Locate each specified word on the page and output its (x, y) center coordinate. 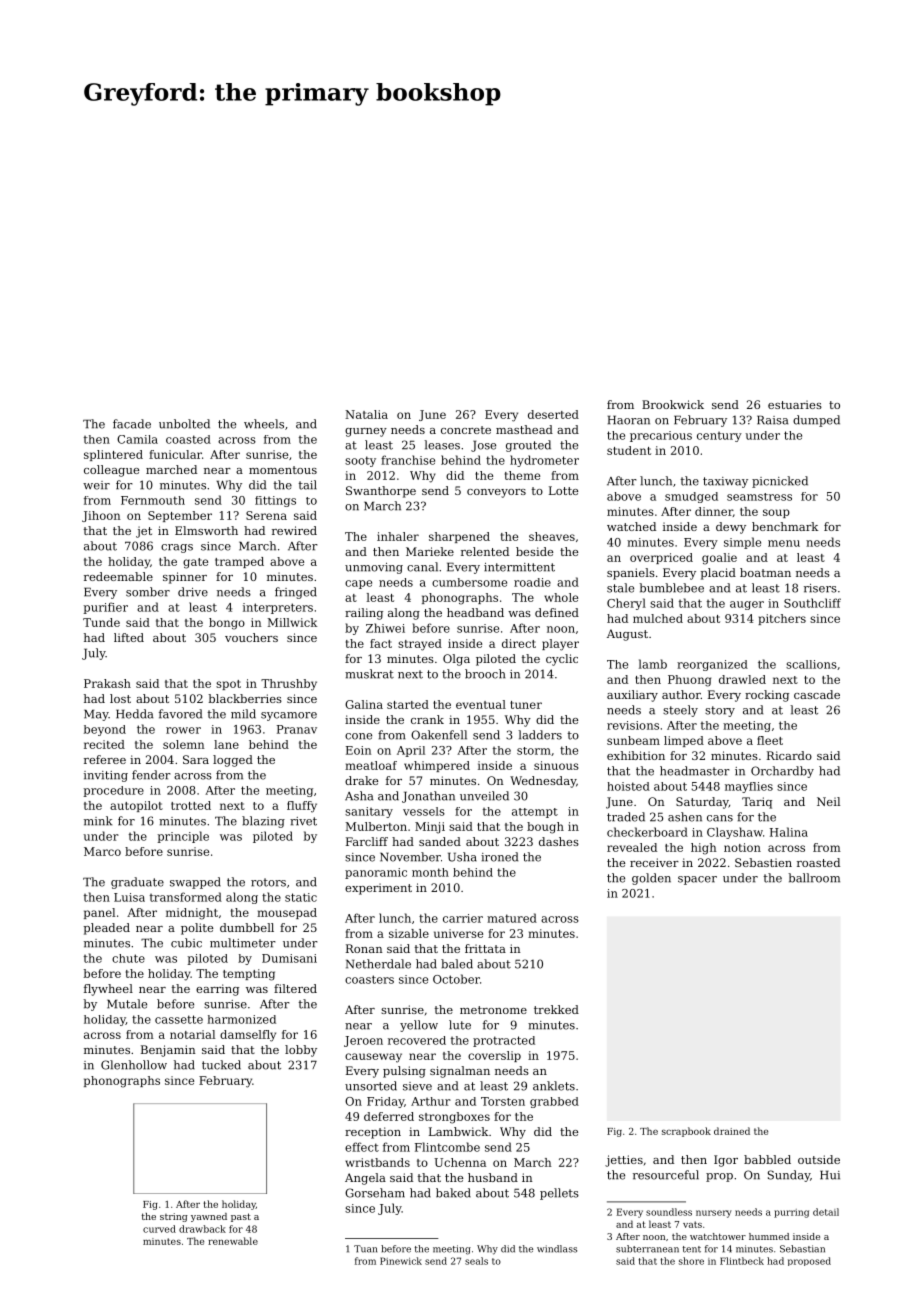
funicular (175, 454)
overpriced (661, 558)
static (301, 897)
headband (475, 612)
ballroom (814, 878)
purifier (105, 608)
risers (820, 588)
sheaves (552, 536)
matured (512, 918)
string (174, 1217)
